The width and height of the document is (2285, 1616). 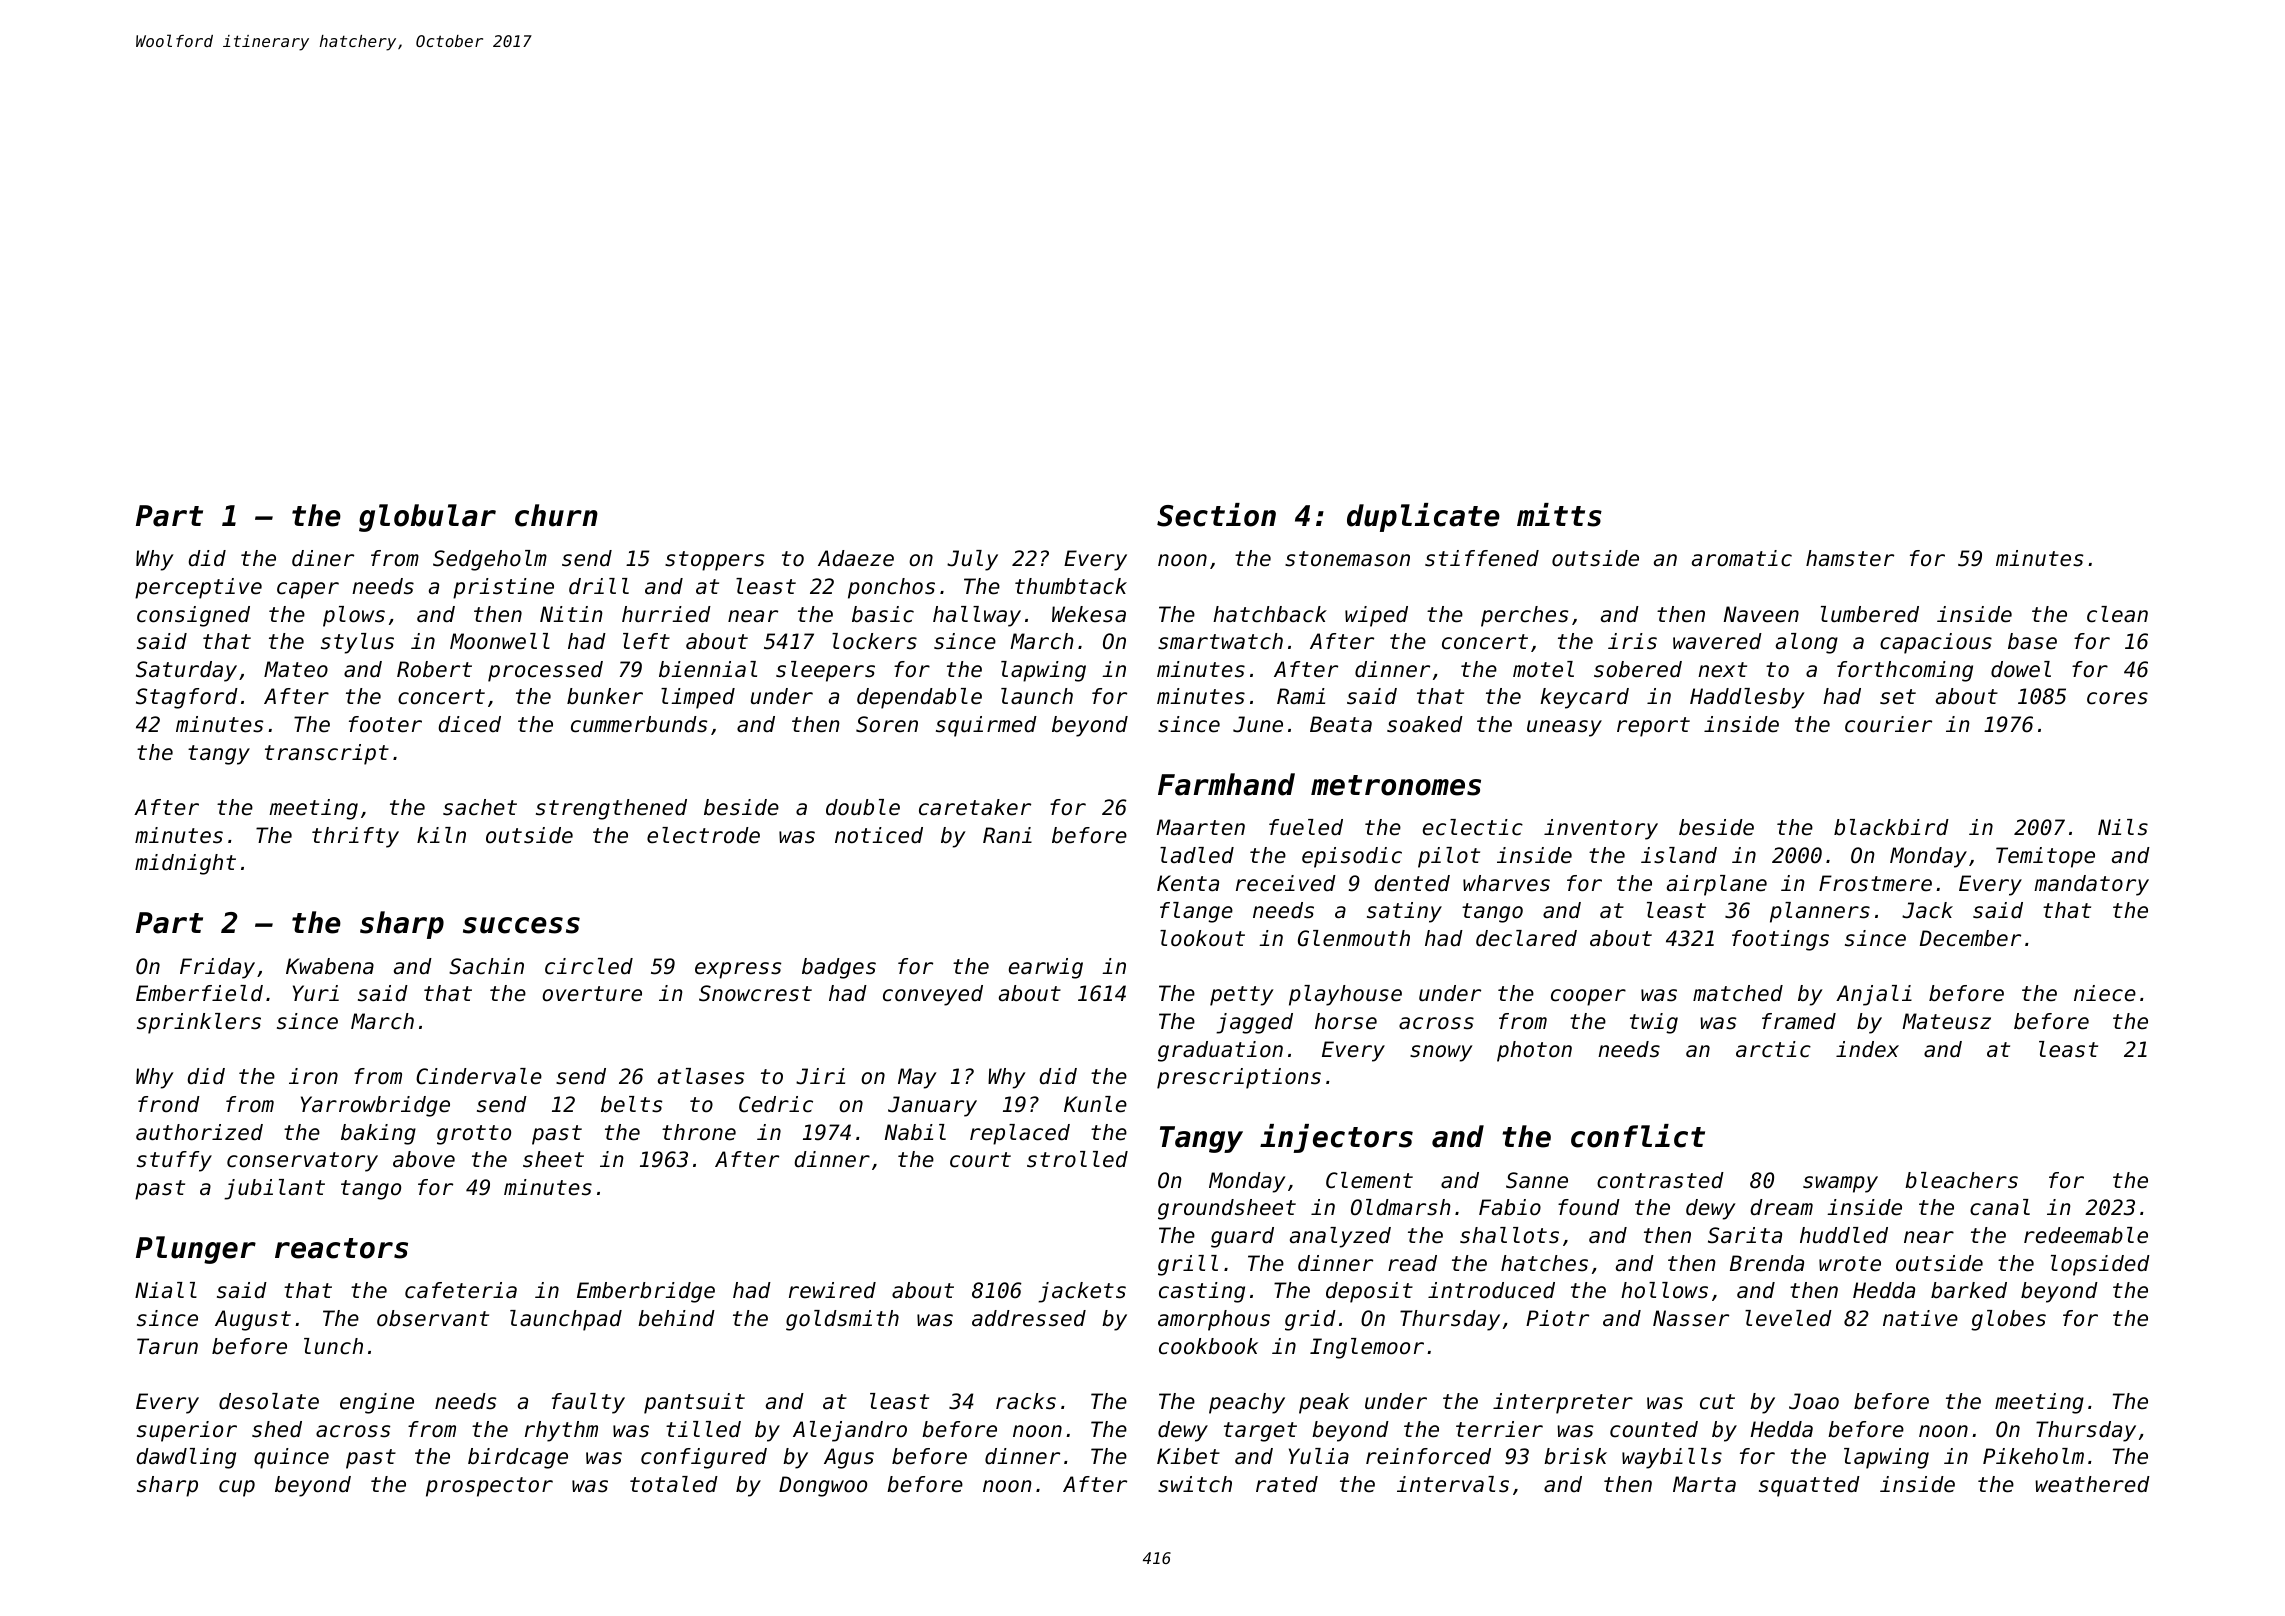 I want to click on Dongwoo, so click(x=823, y=1486).
